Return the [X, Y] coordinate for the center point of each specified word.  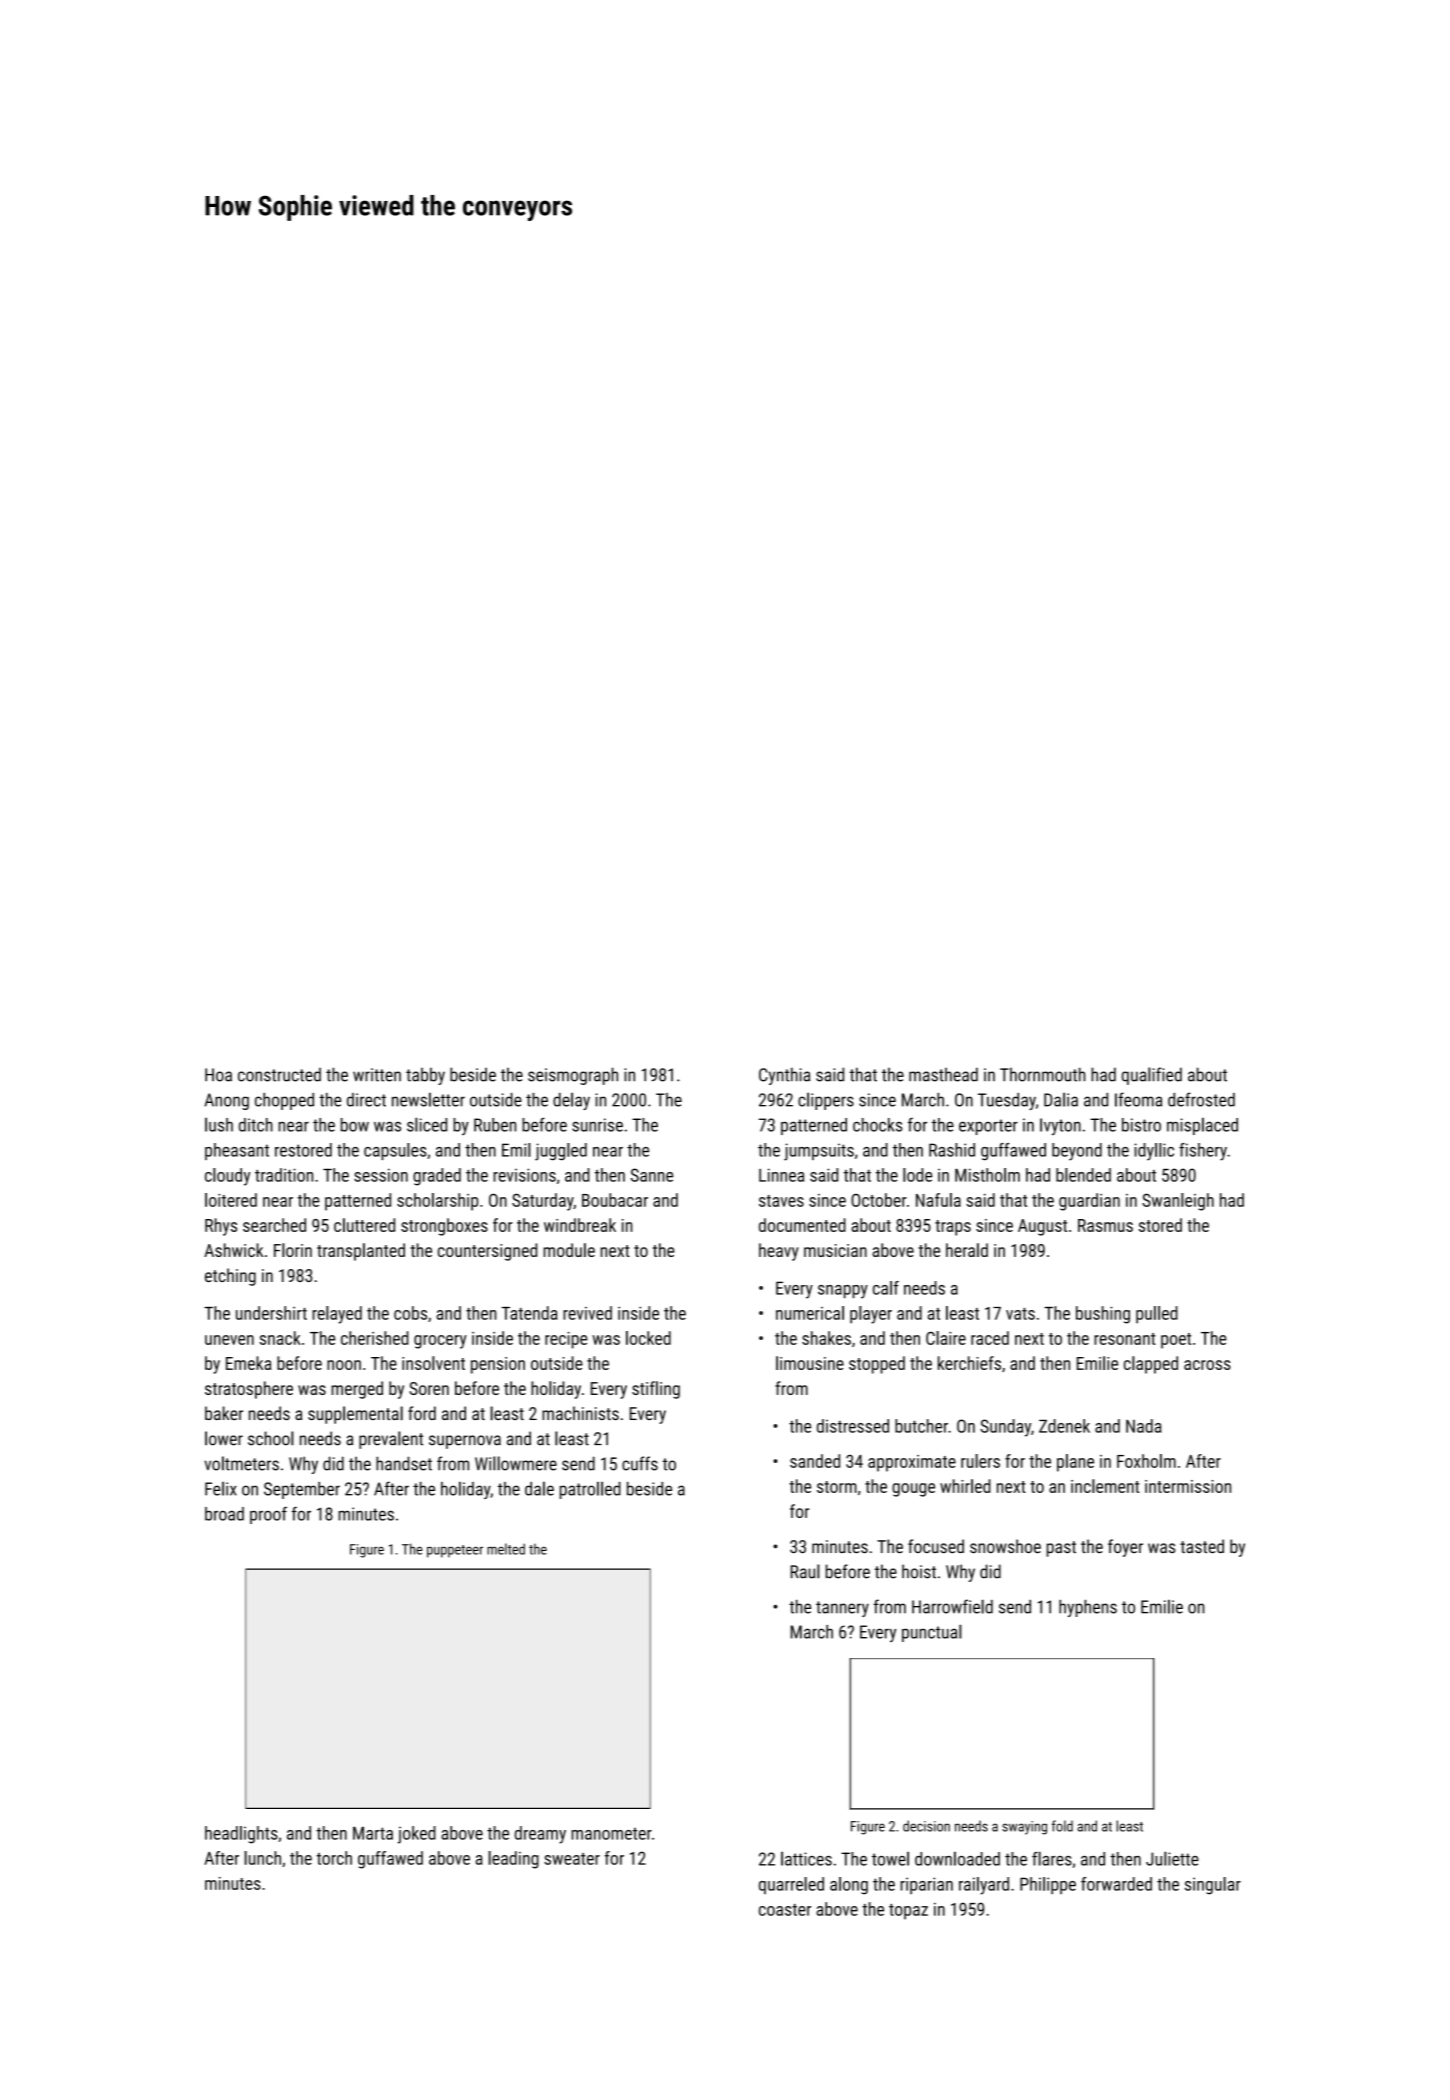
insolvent [433, 1363]
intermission [1188, 1486]
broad [224, 1514]
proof [268, 1515]
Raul [805, 1571]
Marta [373, 1833]
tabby [425, 1076]
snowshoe [1005, 1546]
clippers [826, 1101]
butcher [921, 1426]
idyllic [1154, 1152]
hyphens [1088, 1608]
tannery [842, 1609]
